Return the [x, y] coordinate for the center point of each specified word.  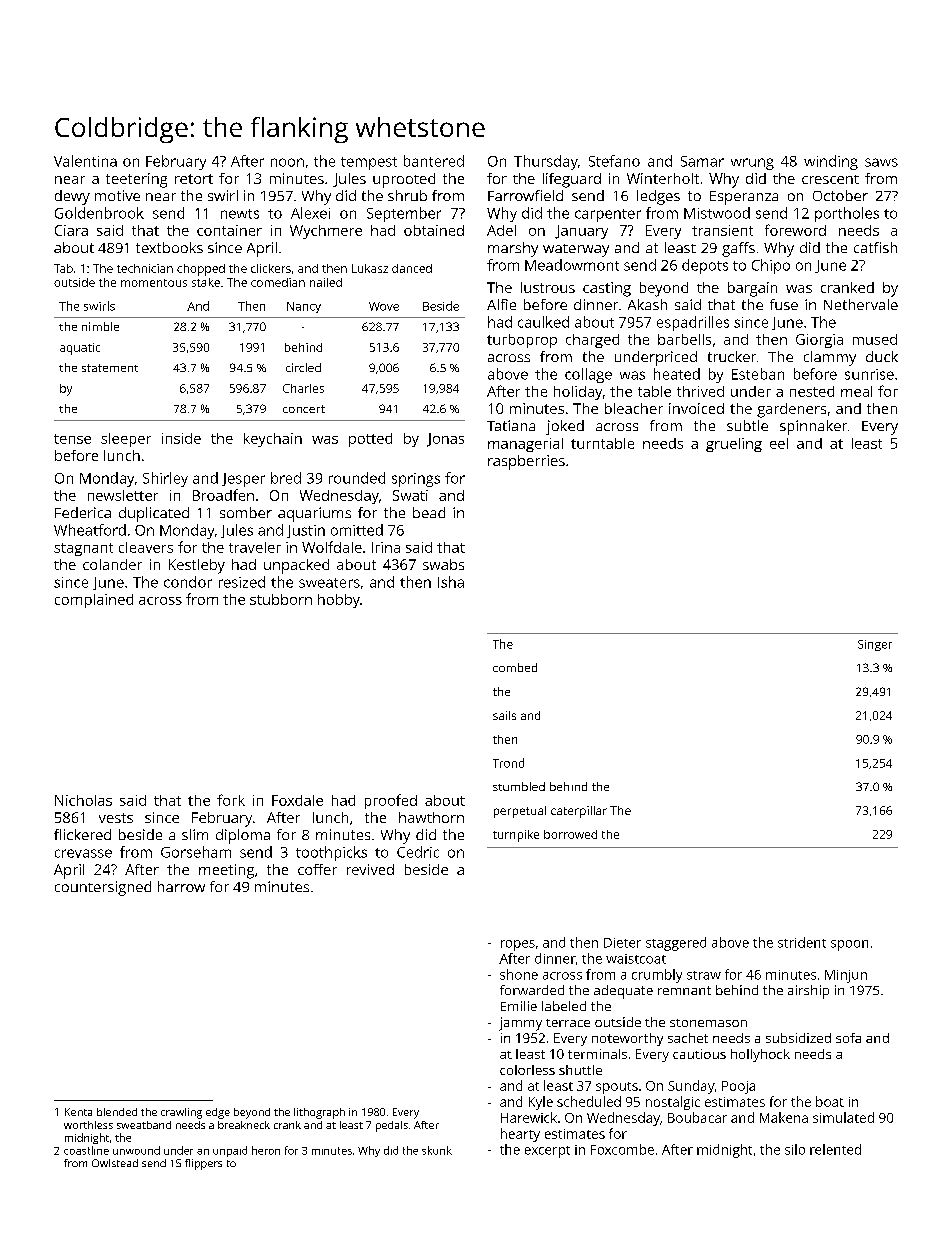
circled [303, 367]
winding [831, 162]
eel [779, 443]
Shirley [165, 479]
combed [515, 667]
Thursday [546, 162]
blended [117, 1112]
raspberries [526, 462]
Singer [875, 645]
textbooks [169, 247]
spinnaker [813, 427]
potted [370, 440]
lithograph [319, 1113]
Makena [784, 1117]
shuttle [580, 1070]
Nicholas [83, 800]
